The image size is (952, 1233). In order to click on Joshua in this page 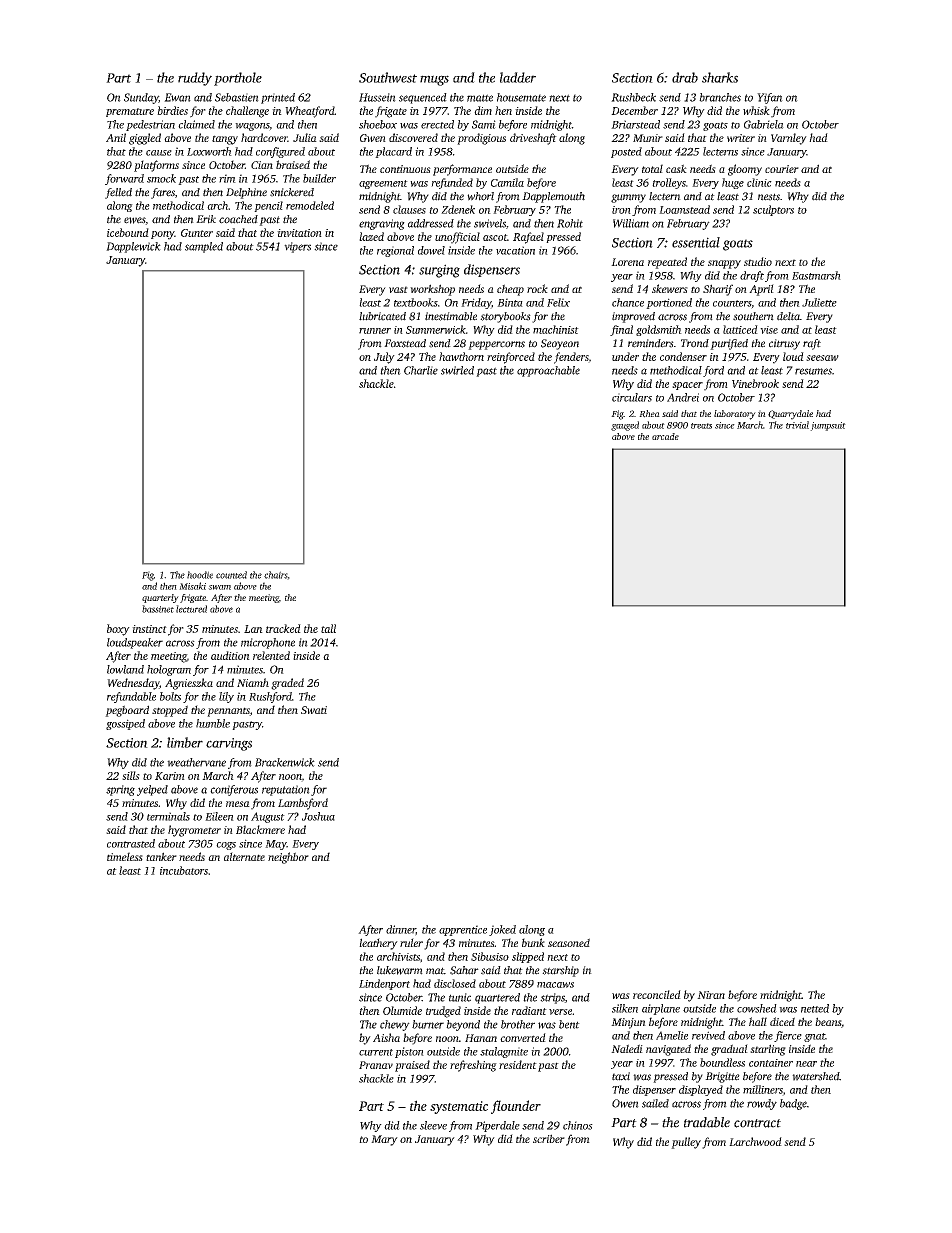, I will do `click(318, 816)`.
